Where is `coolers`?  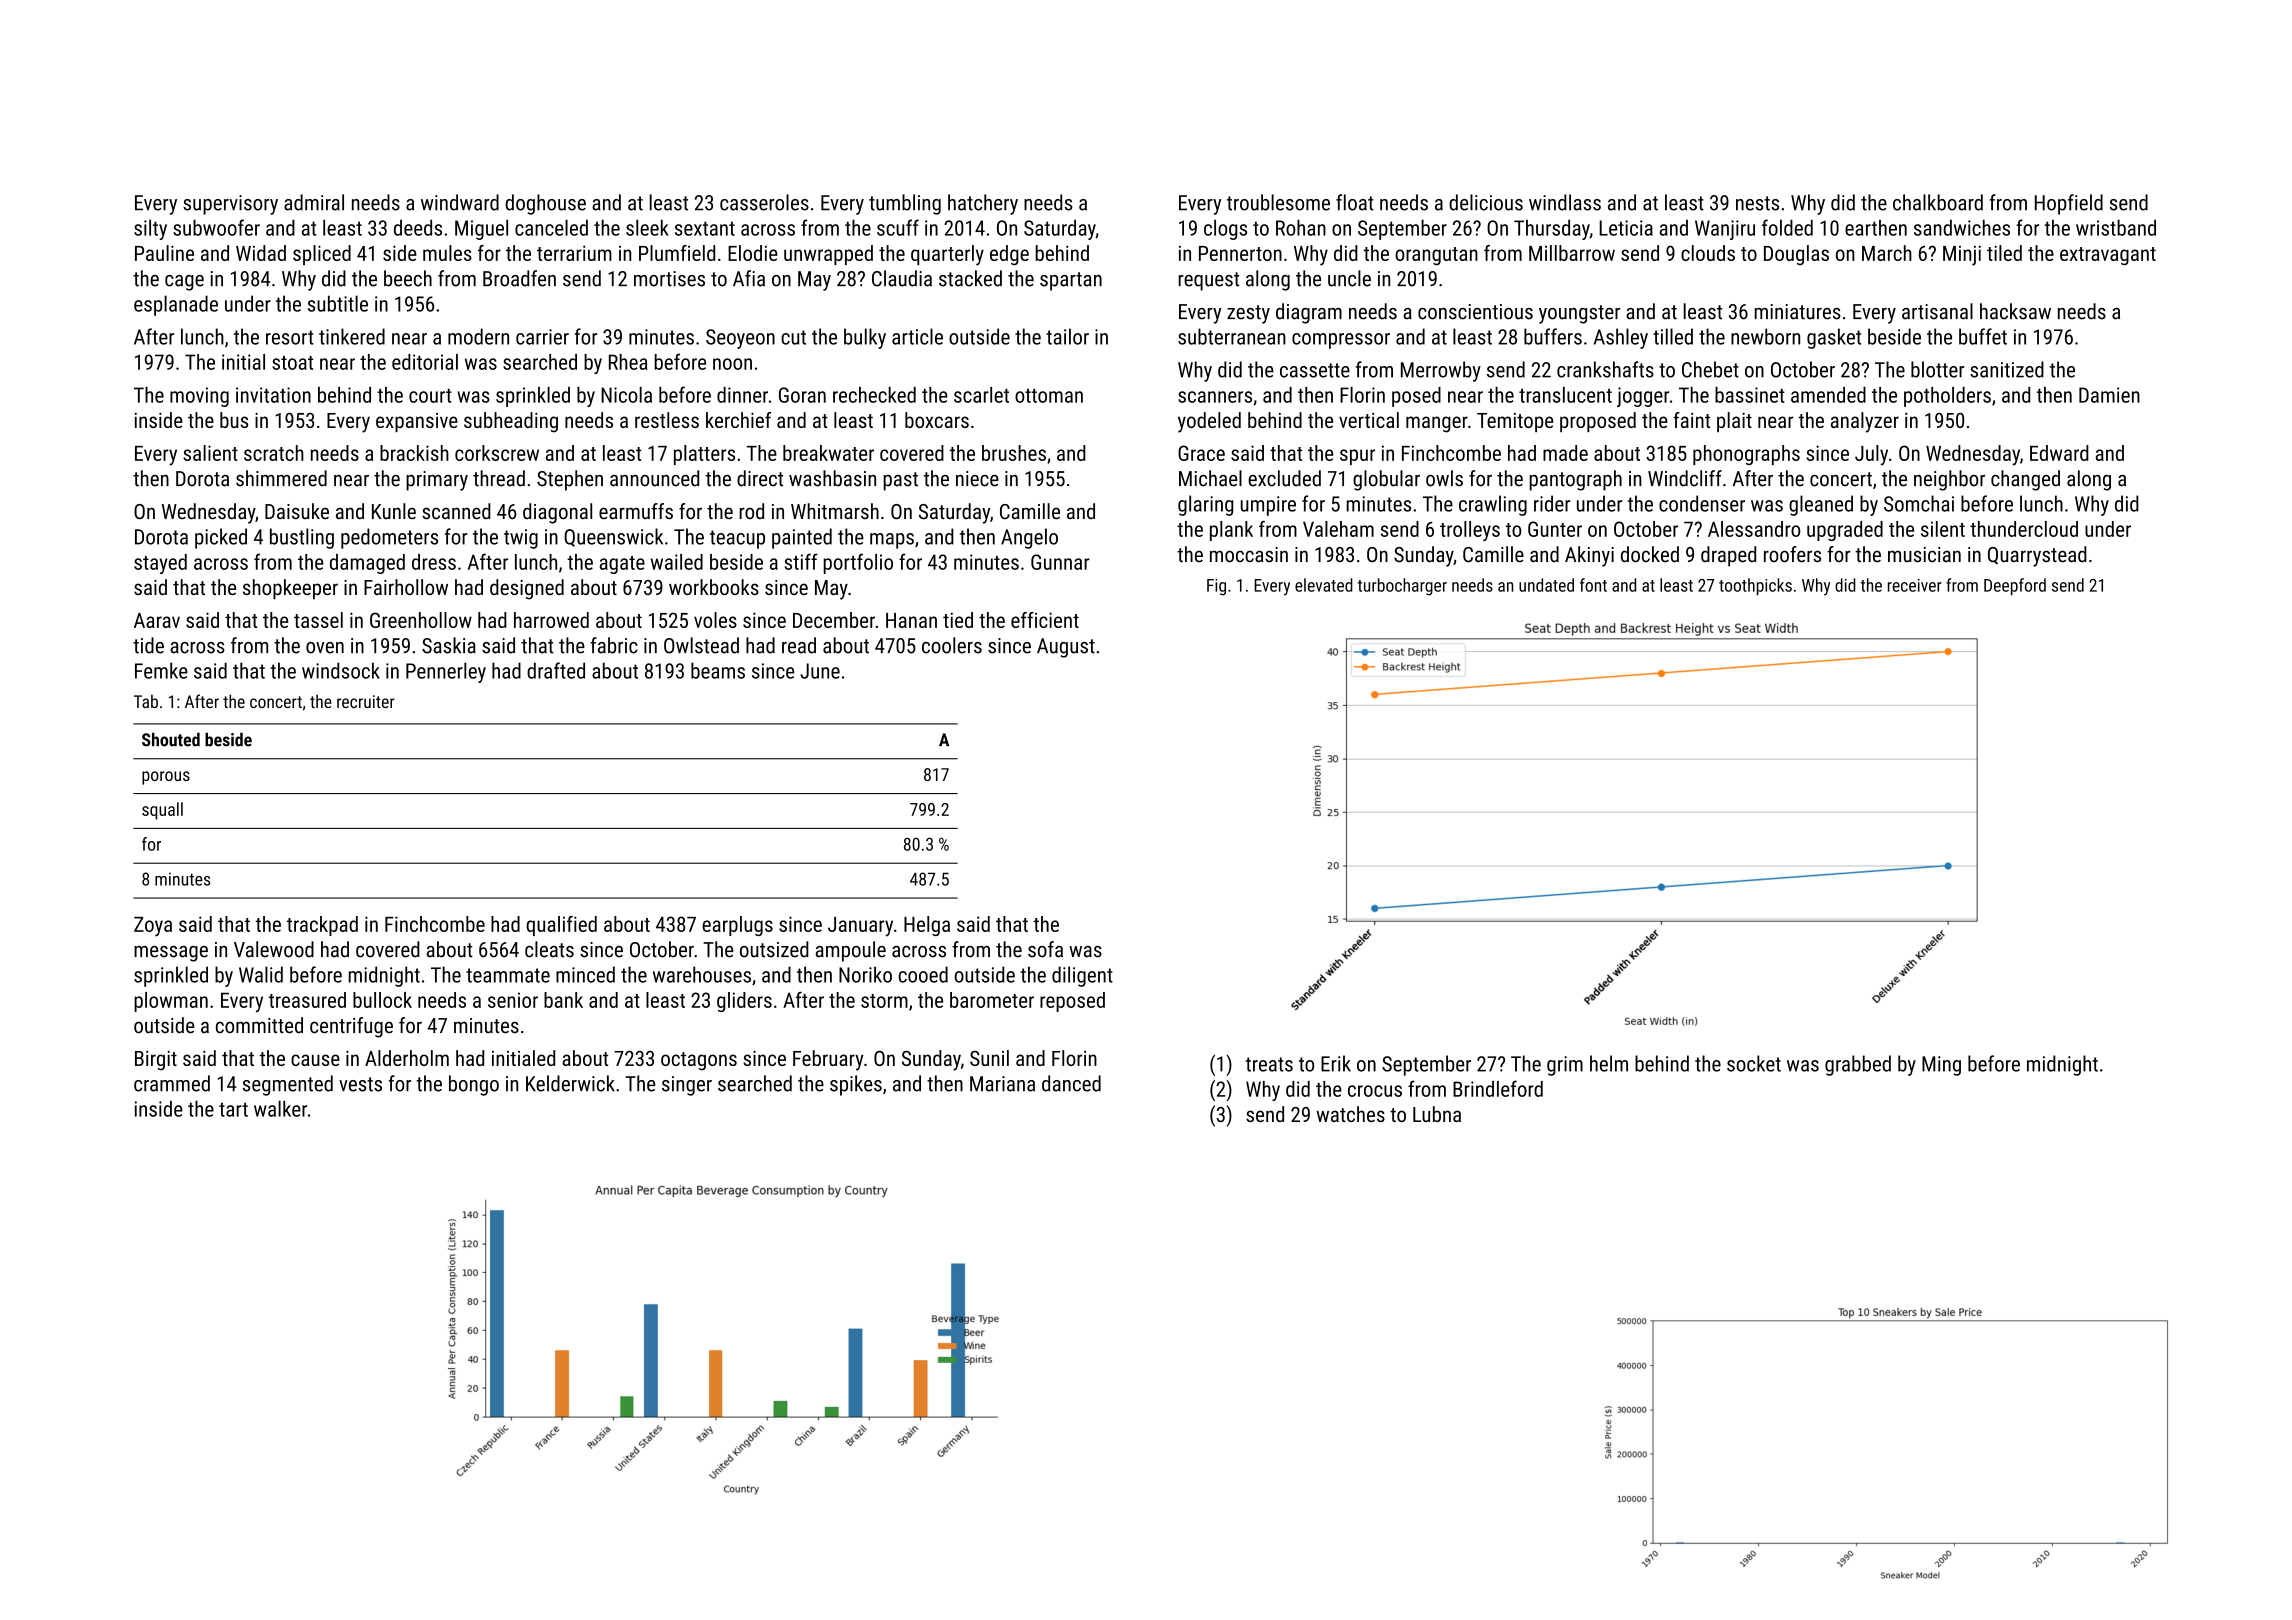 coolers is located at coordinates (952, 645).
